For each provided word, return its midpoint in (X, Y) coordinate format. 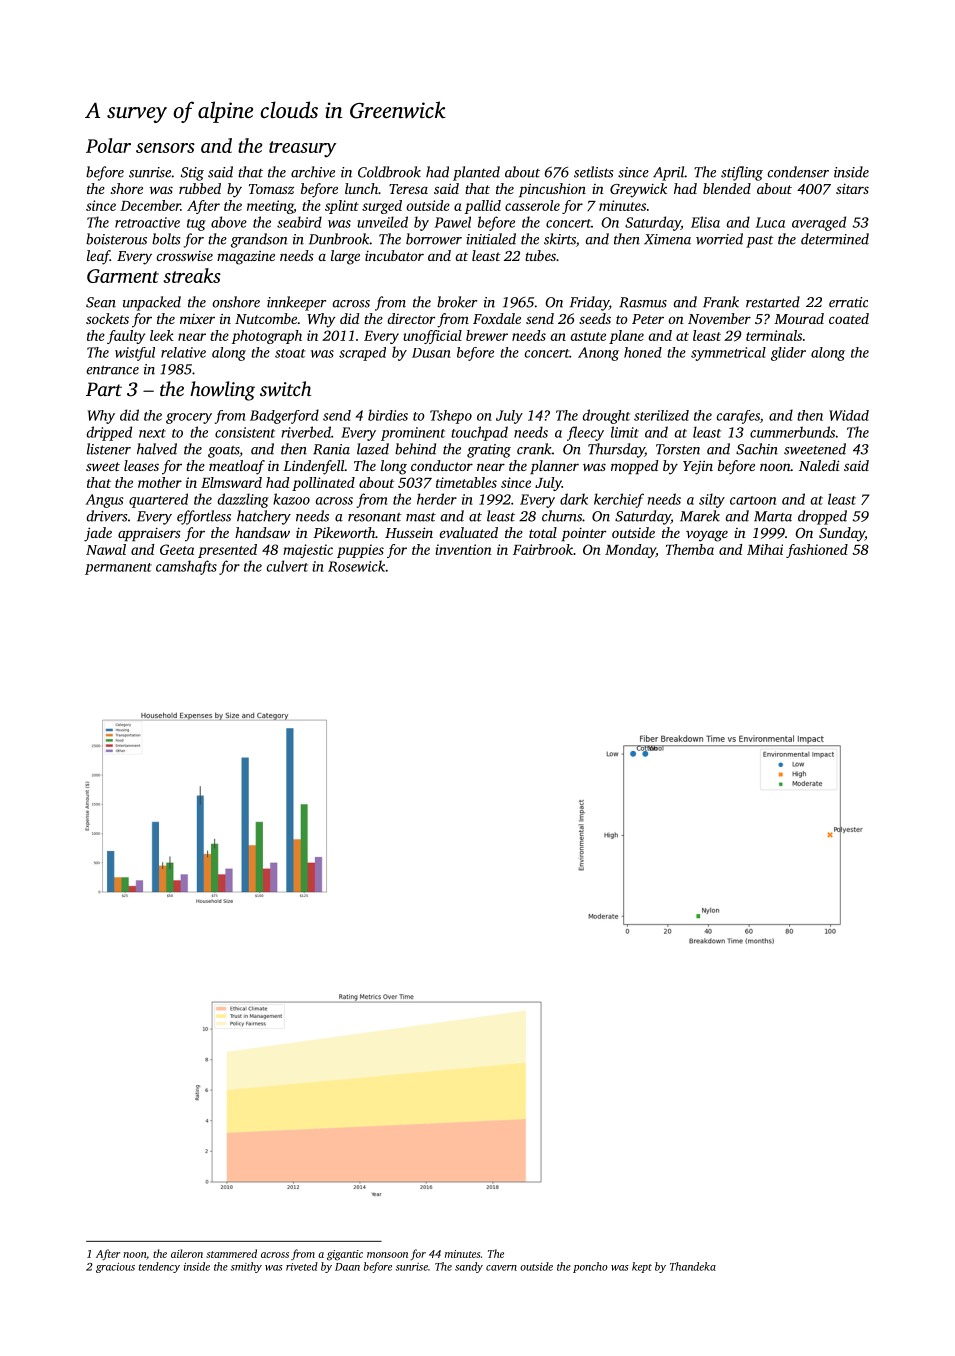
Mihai (765, 549)
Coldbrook (389, 172)
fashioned (817, 551)
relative (183, 352)
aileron (187, 1253)
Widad (849, 415)
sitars (852, 188)
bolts (166, 239)
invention (463, 549)
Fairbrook (543, 549)
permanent (118, 569)
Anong (598, 354)
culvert (287, 566)
